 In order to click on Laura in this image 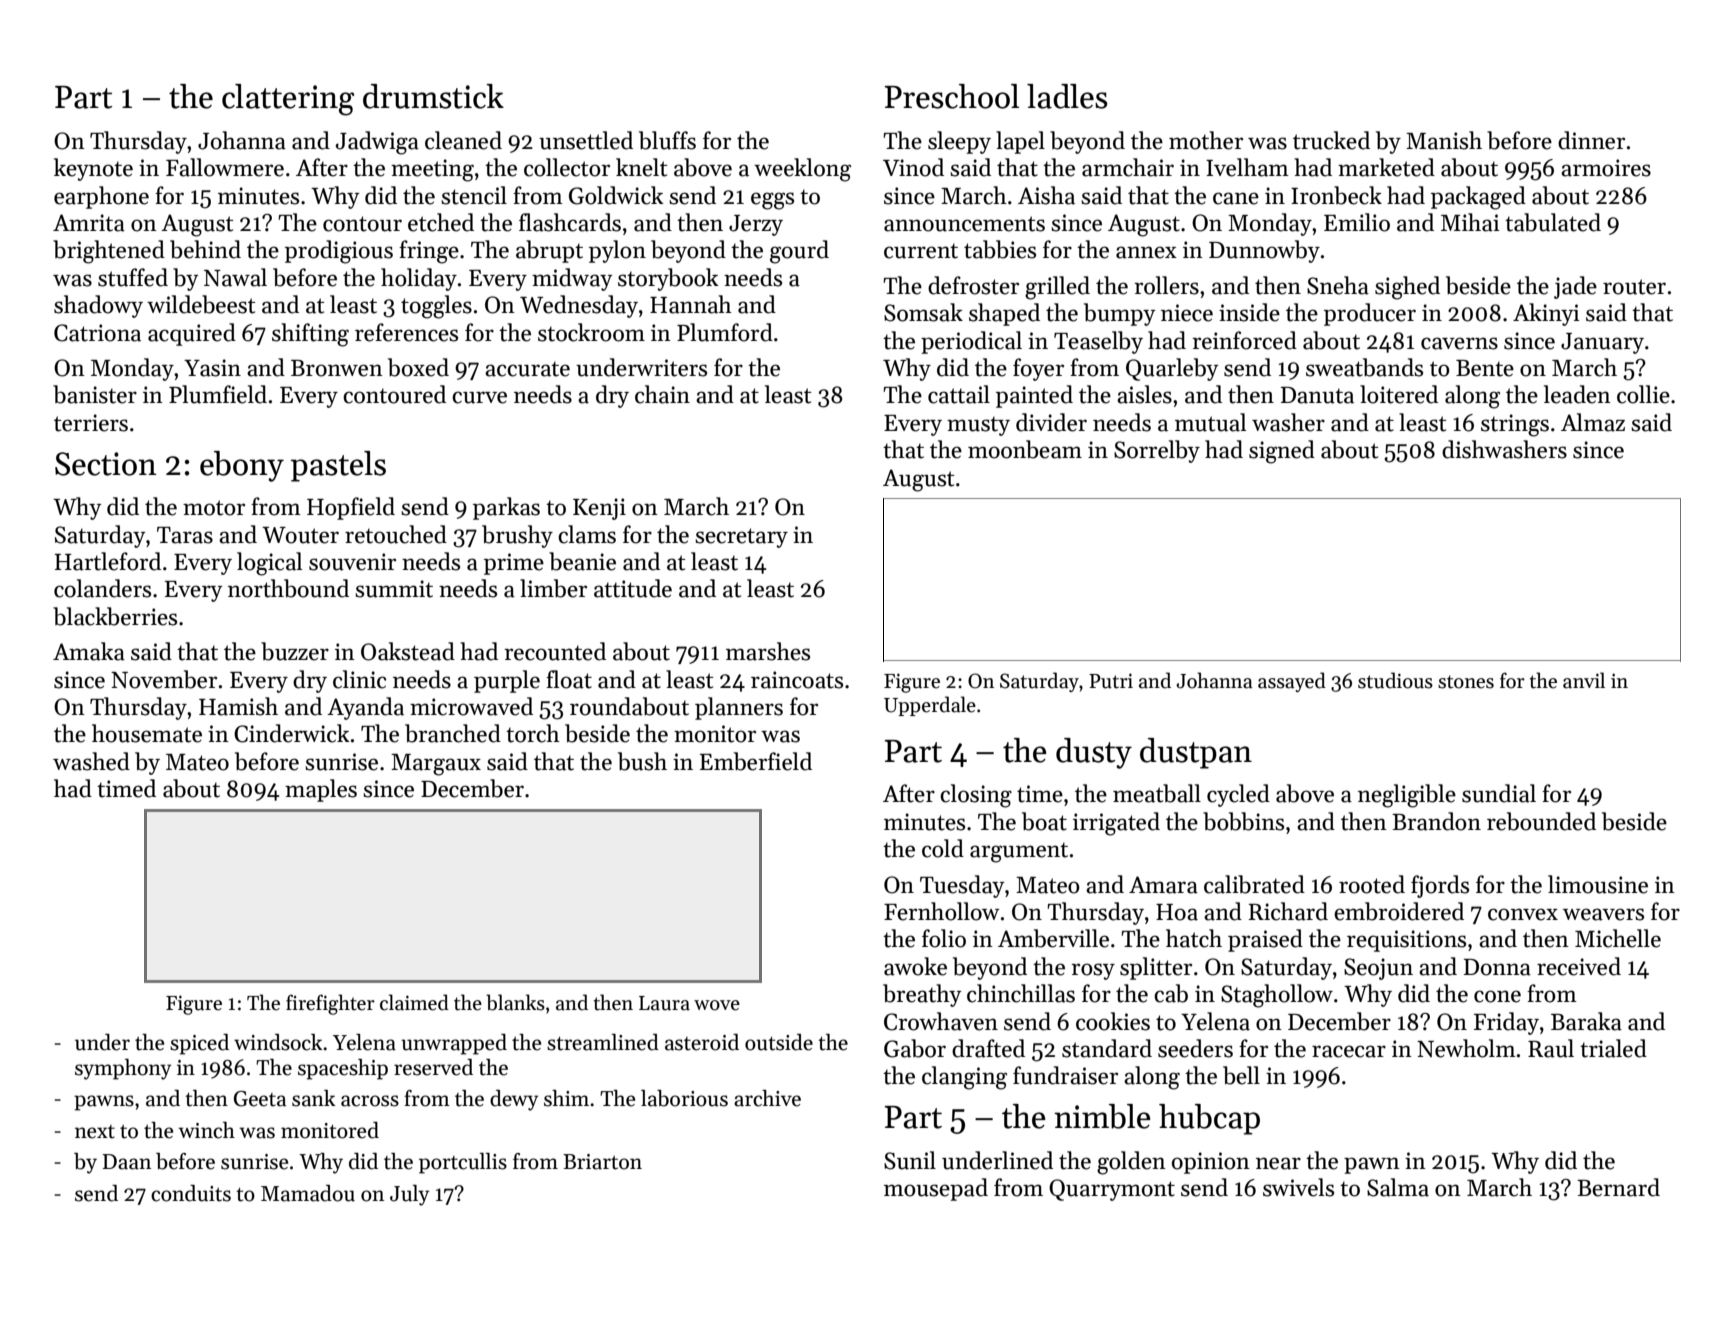, I will do `click(664, 1003)`.
